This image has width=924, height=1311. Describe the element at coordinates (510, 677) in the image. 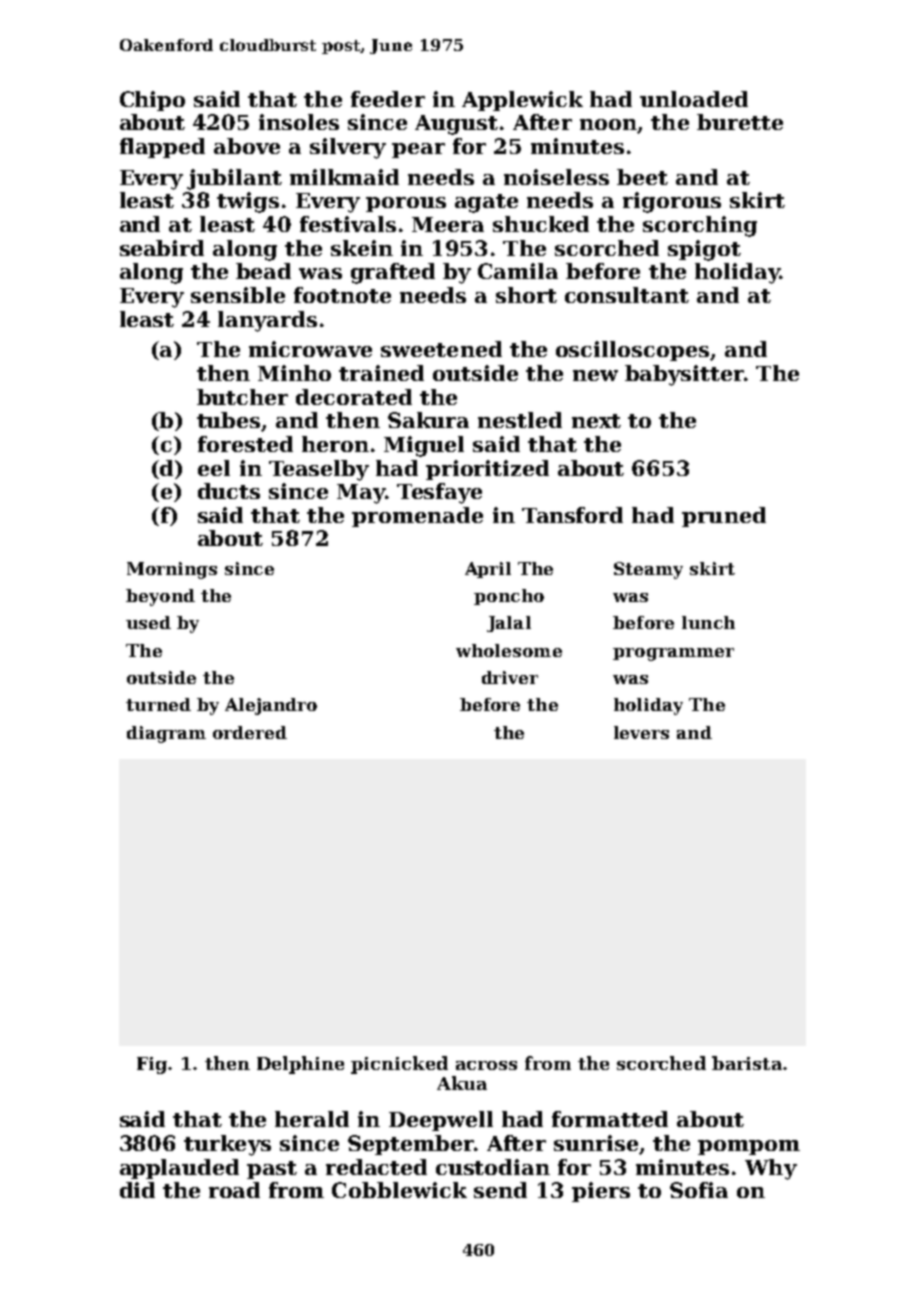

I see `driver` at that location.
